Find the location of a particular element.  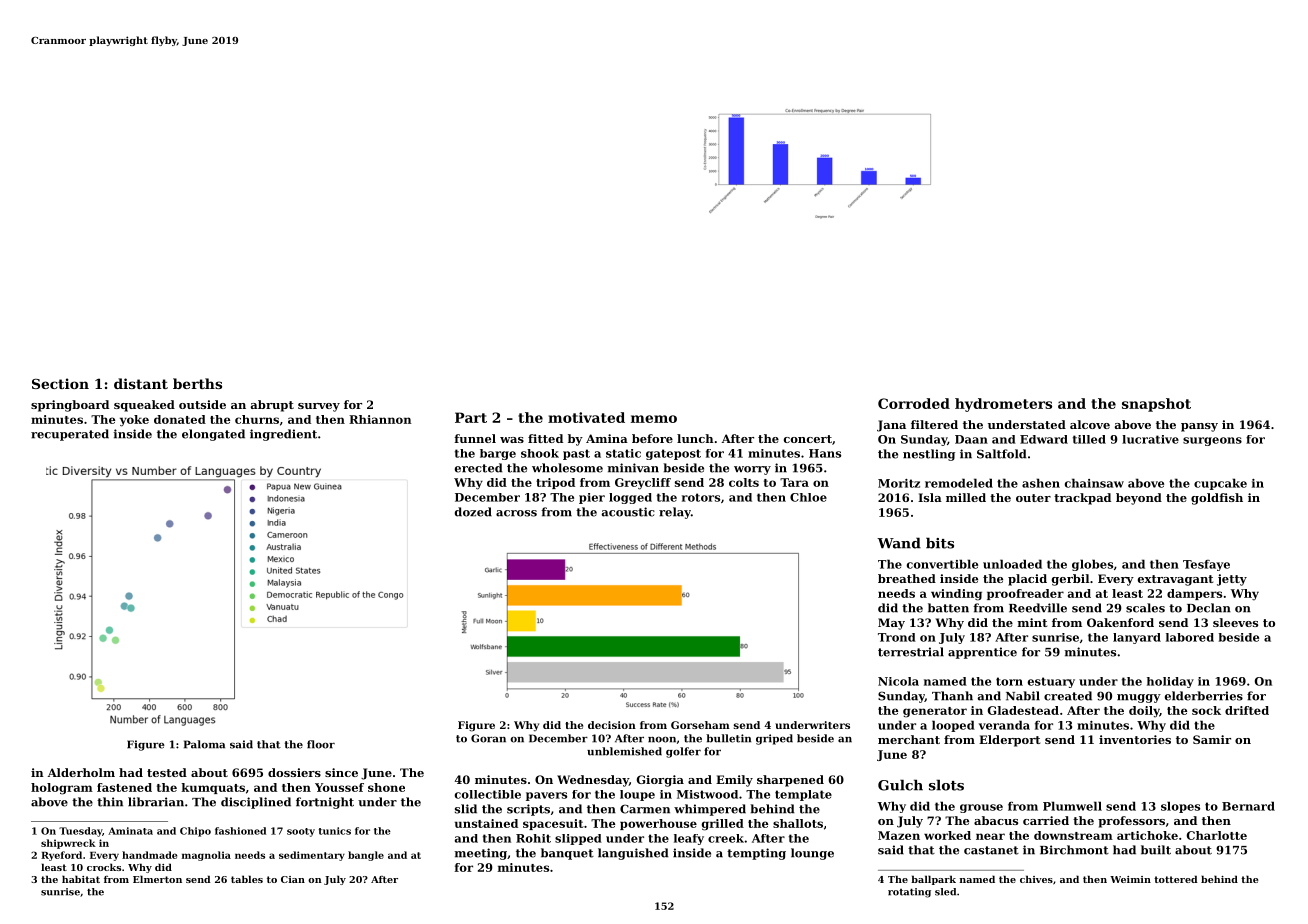

terrestrial is located at coordinates (911, 652).
